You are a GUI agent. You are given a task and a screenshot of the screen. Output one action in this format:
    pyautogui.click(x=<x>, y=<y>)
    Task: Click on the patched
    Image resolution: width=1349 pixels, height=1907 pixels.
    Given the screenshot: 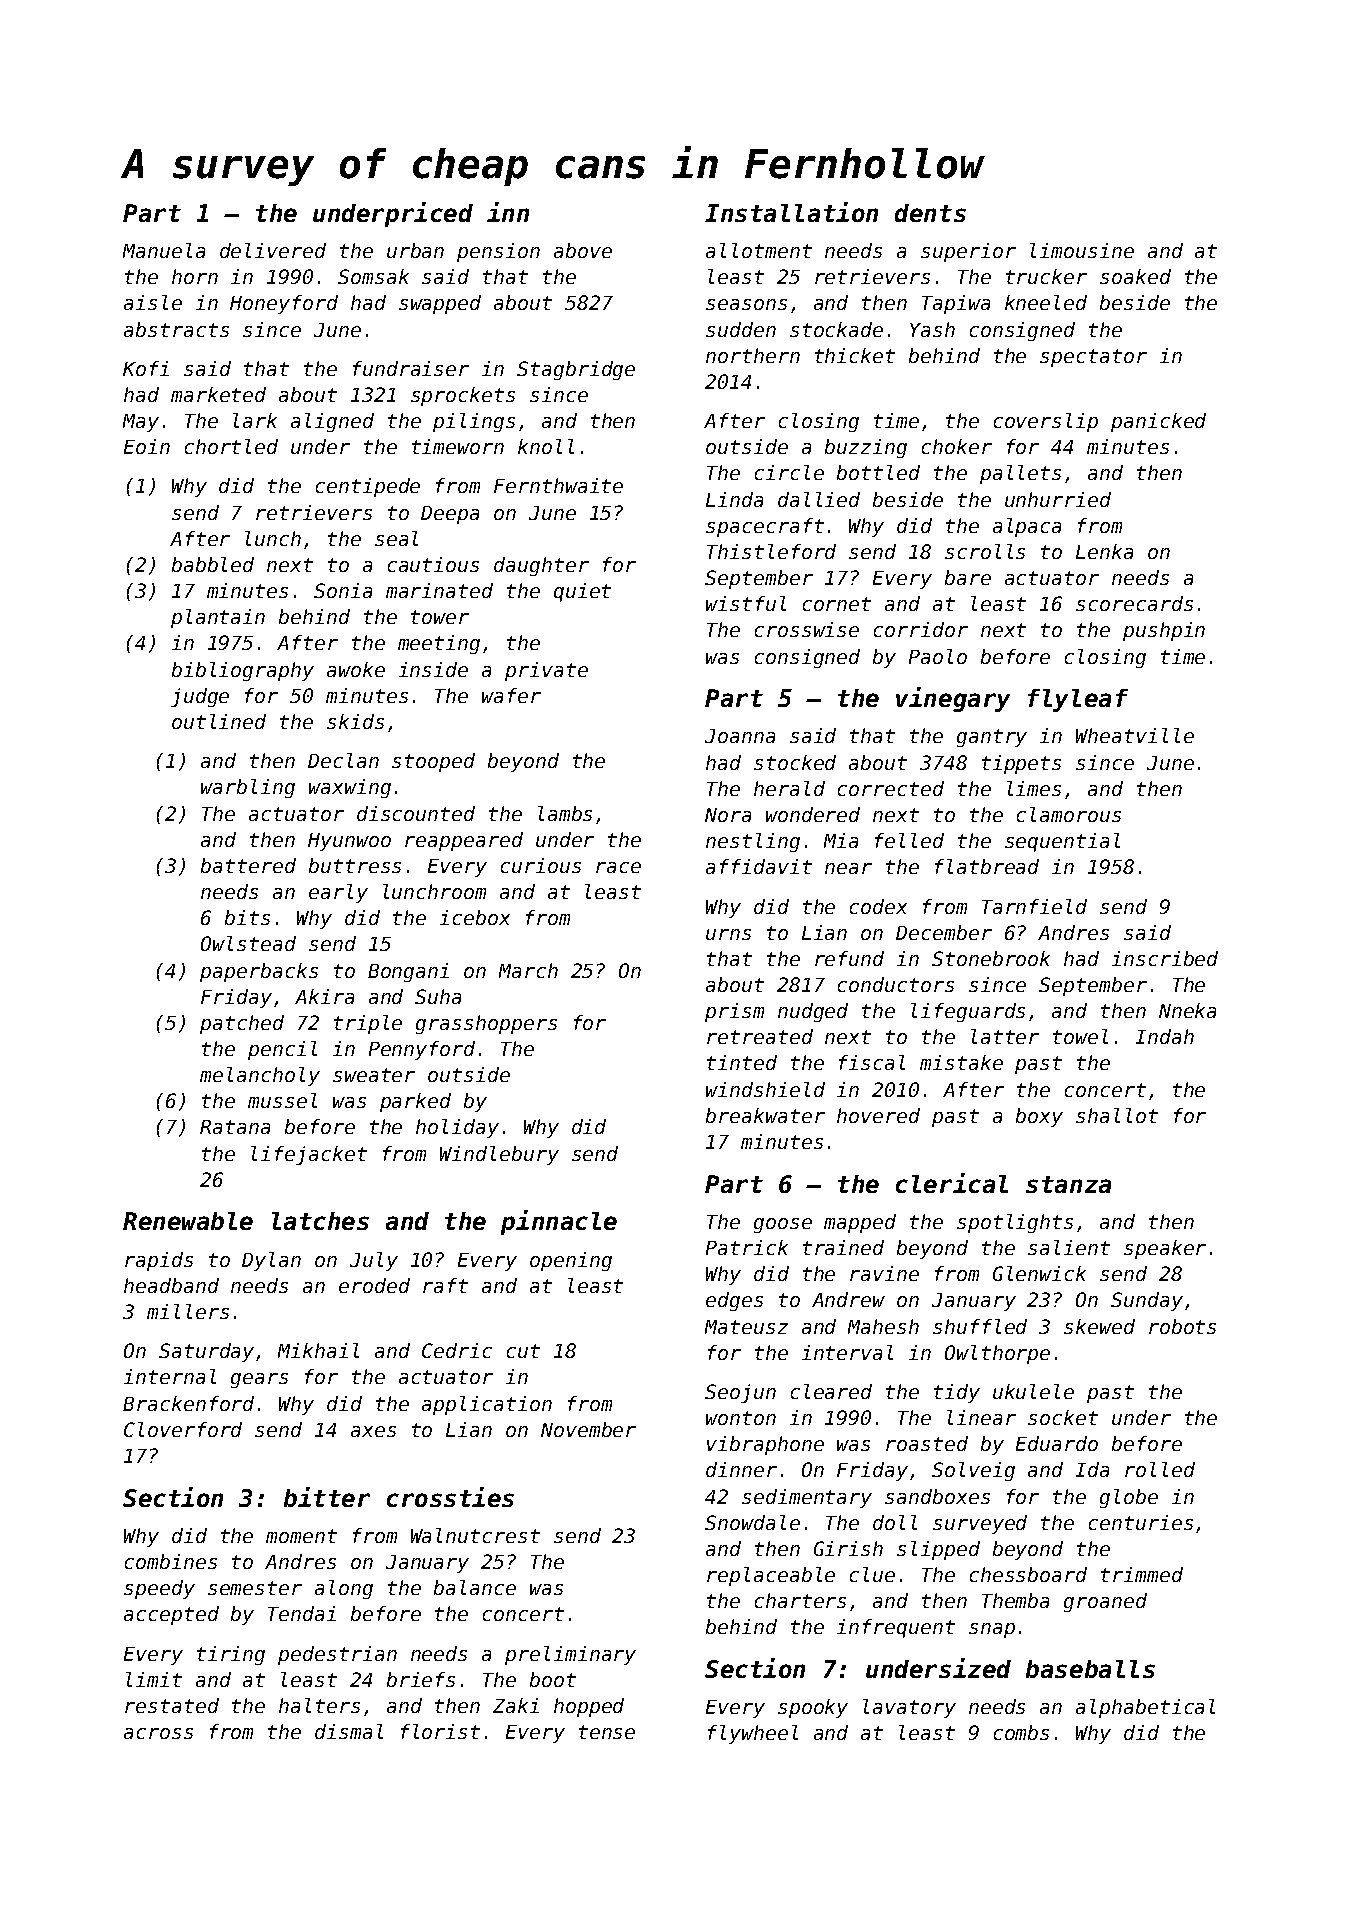 What is the action you would take?
    pyautogui.click(x=242, y=1024)
